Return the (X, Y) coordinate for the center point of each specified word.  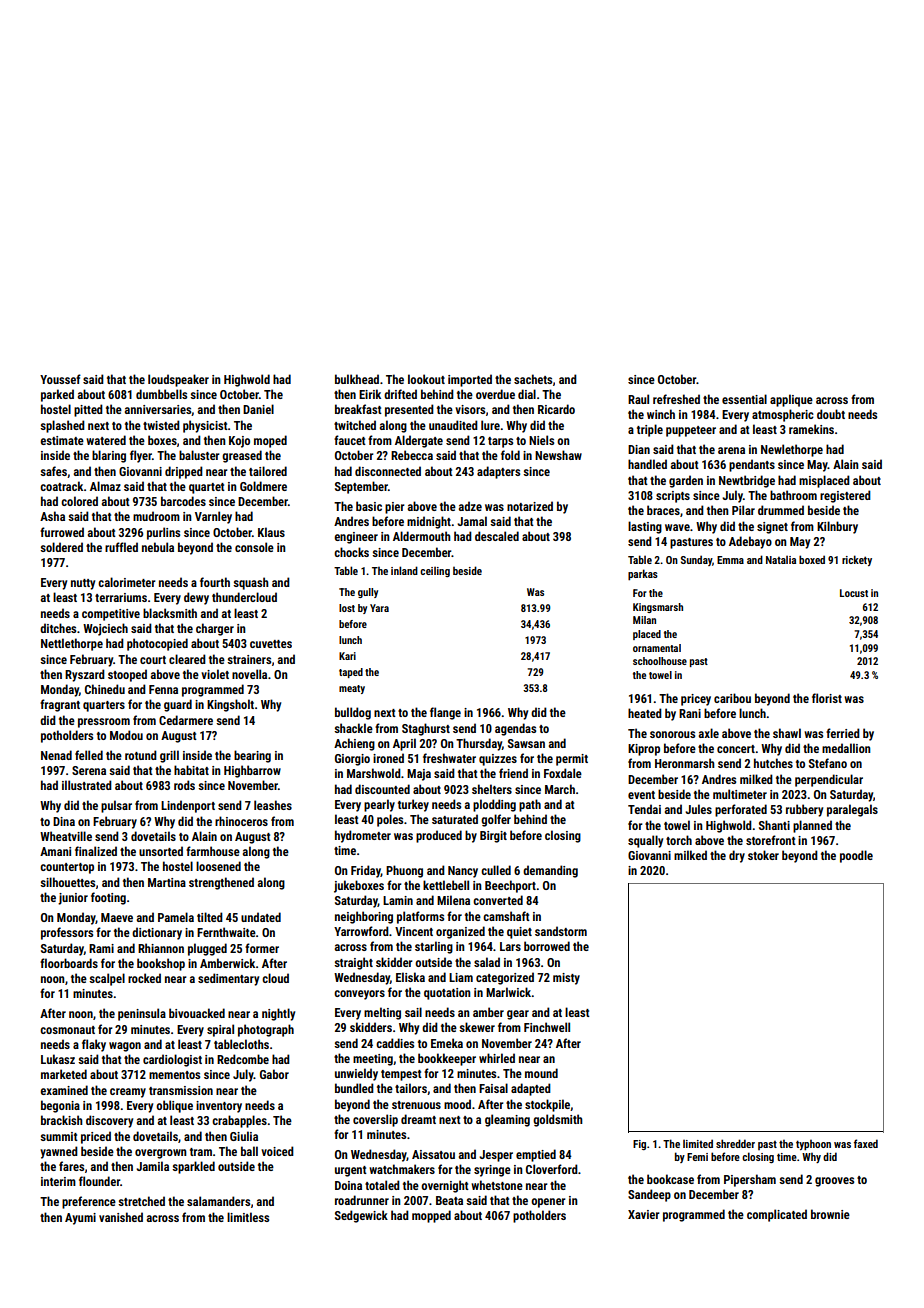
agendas (515, 729)
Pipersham (750, 1180)
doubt (831, 414)
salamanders (218, 1201)
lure (490, 425)
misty (566, 979)
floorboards (69, 963)
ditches (58, 628)
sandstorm (561, 931)
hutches (773, 763)
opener (548, 1203)
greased (242, 456)
